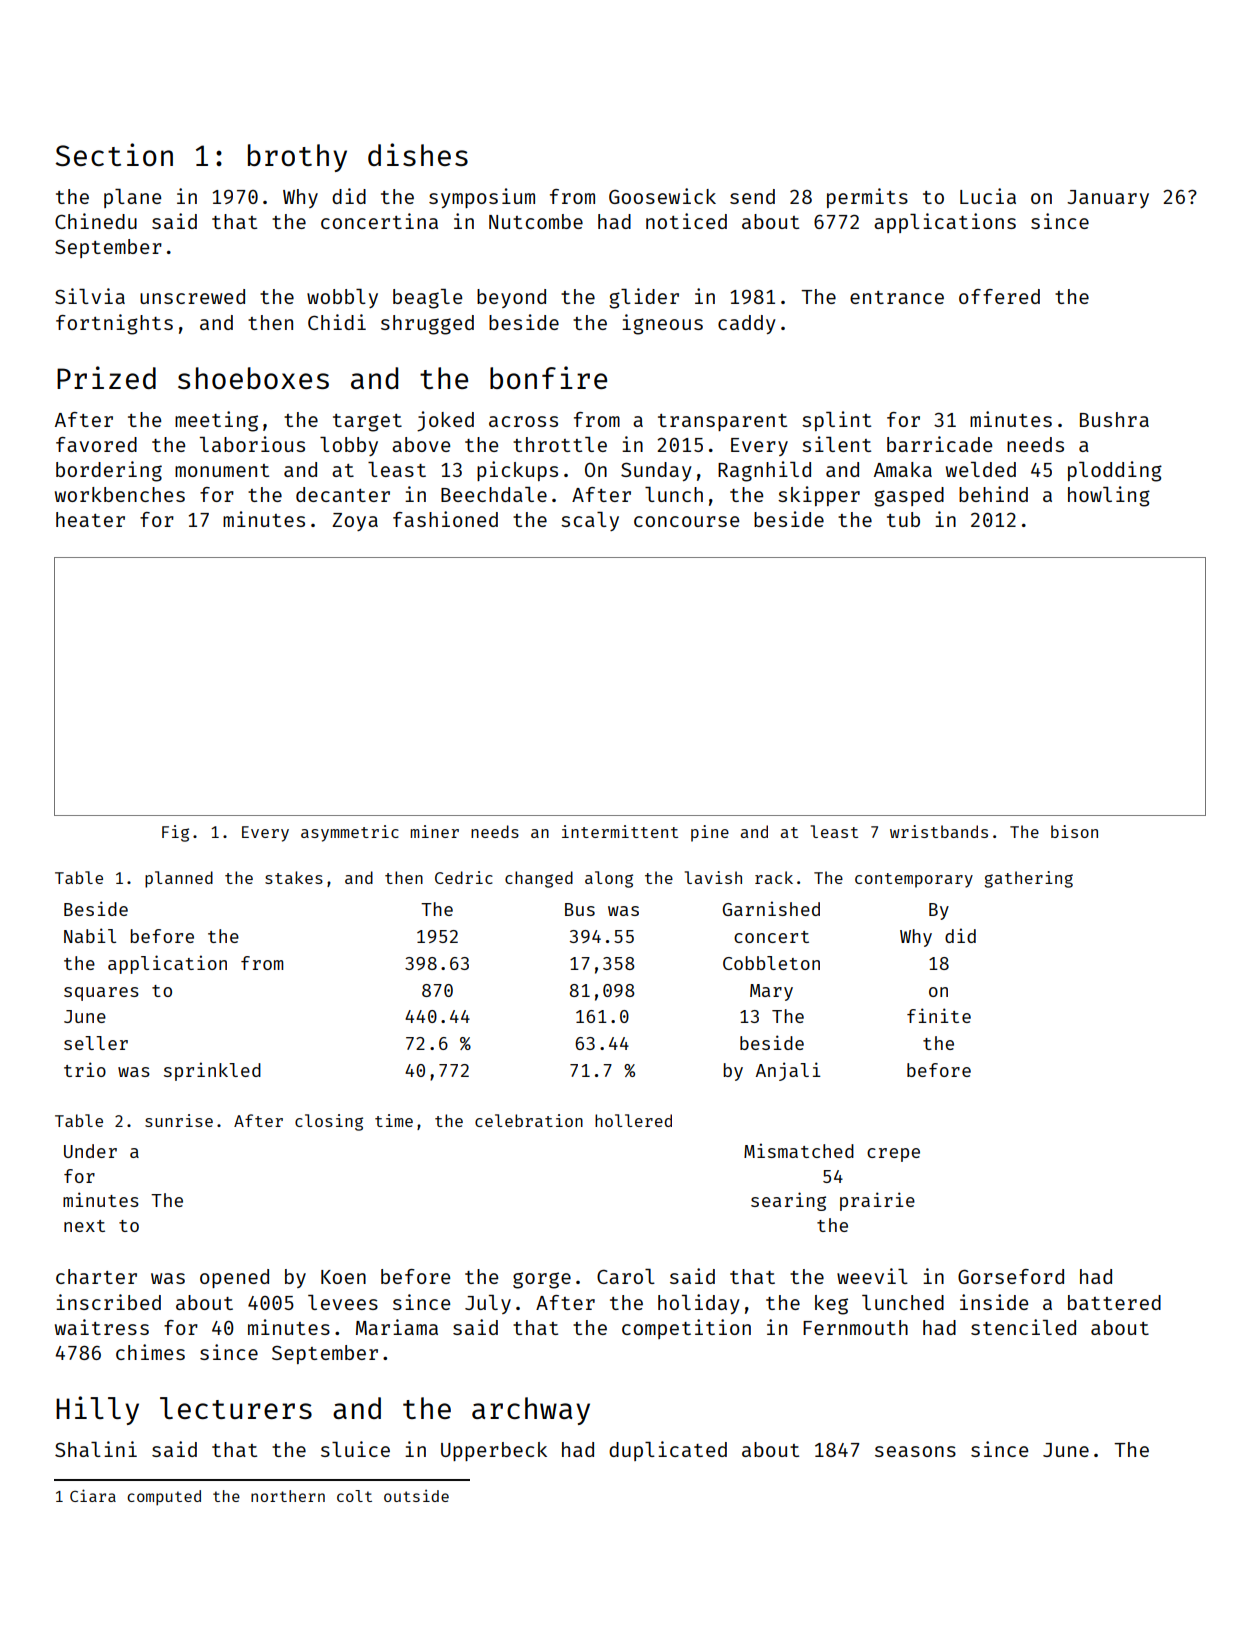  Describe the element at coordinates (216, 421) in the screenshot. I see `meeting` at that location.
